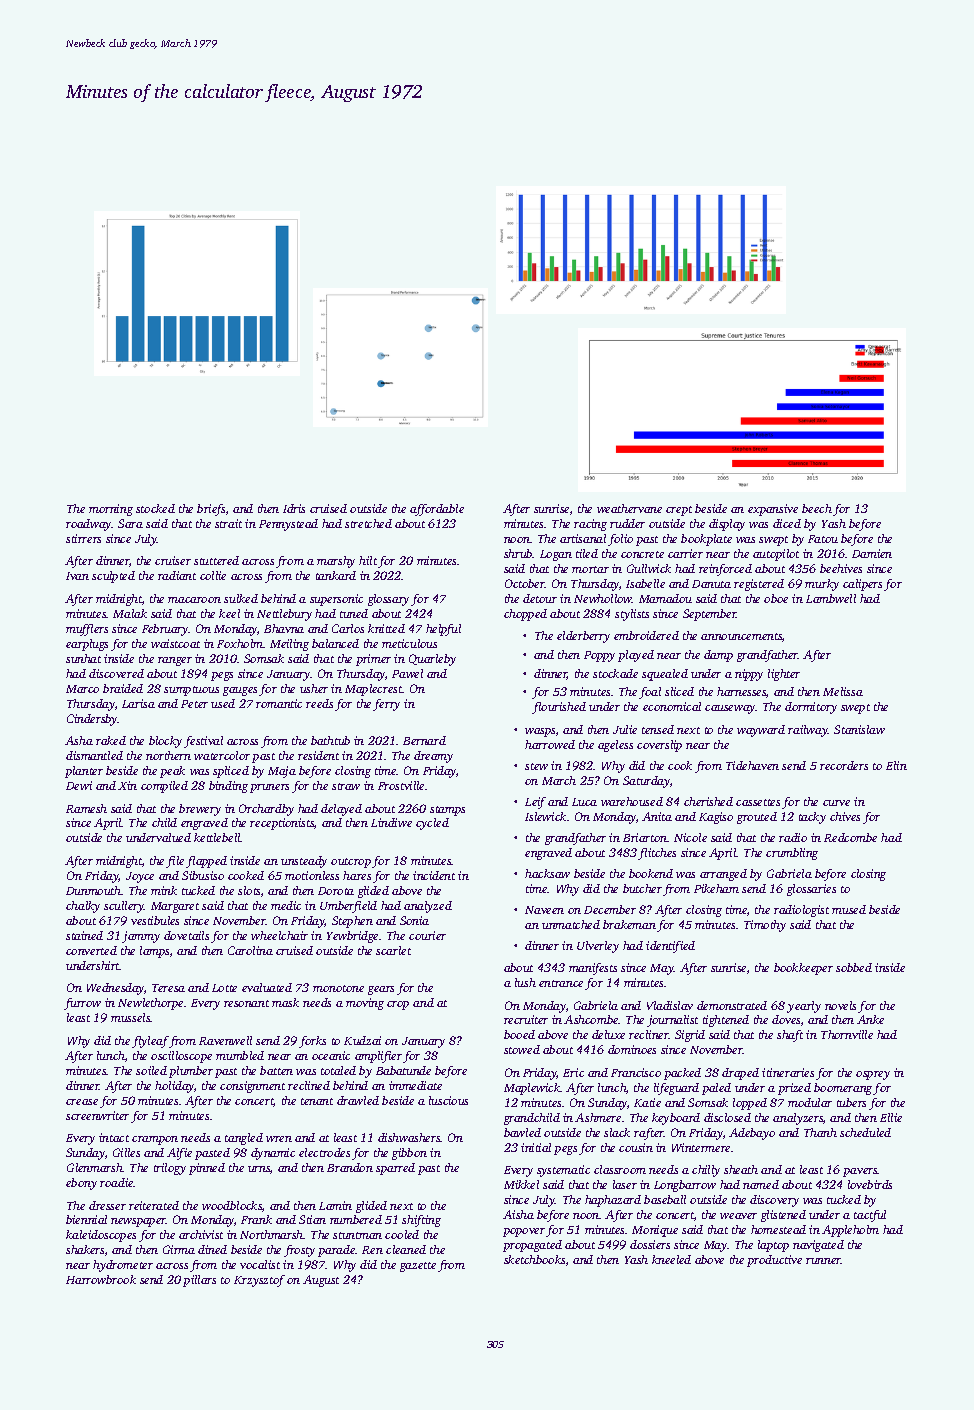 This screenshot has height=1410, width=974. Describe the element at coordinates (194, 704) in the screenshot. I see `Peter` at that location.
